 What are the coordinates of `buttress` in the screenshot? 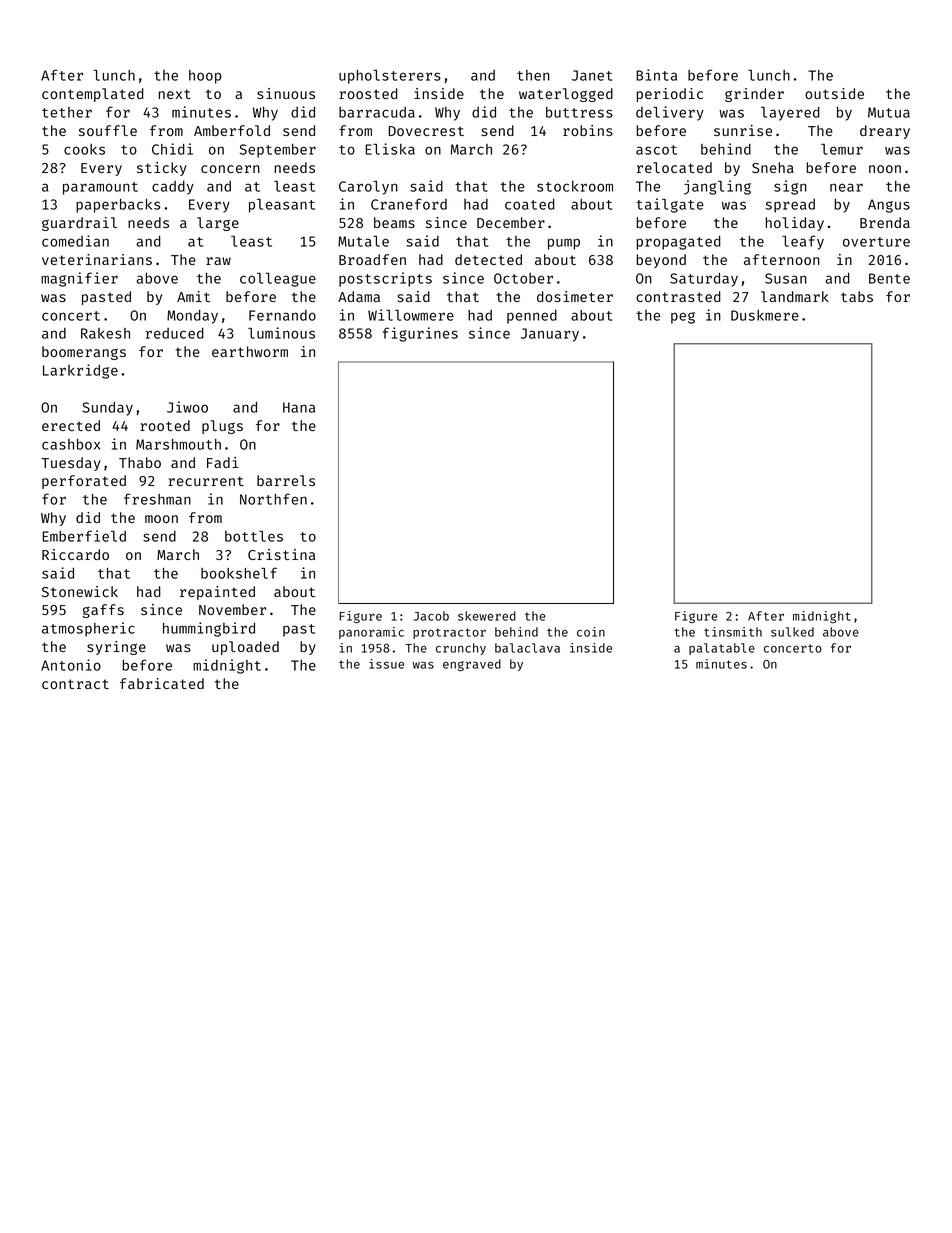 It's located at (579, 112).
